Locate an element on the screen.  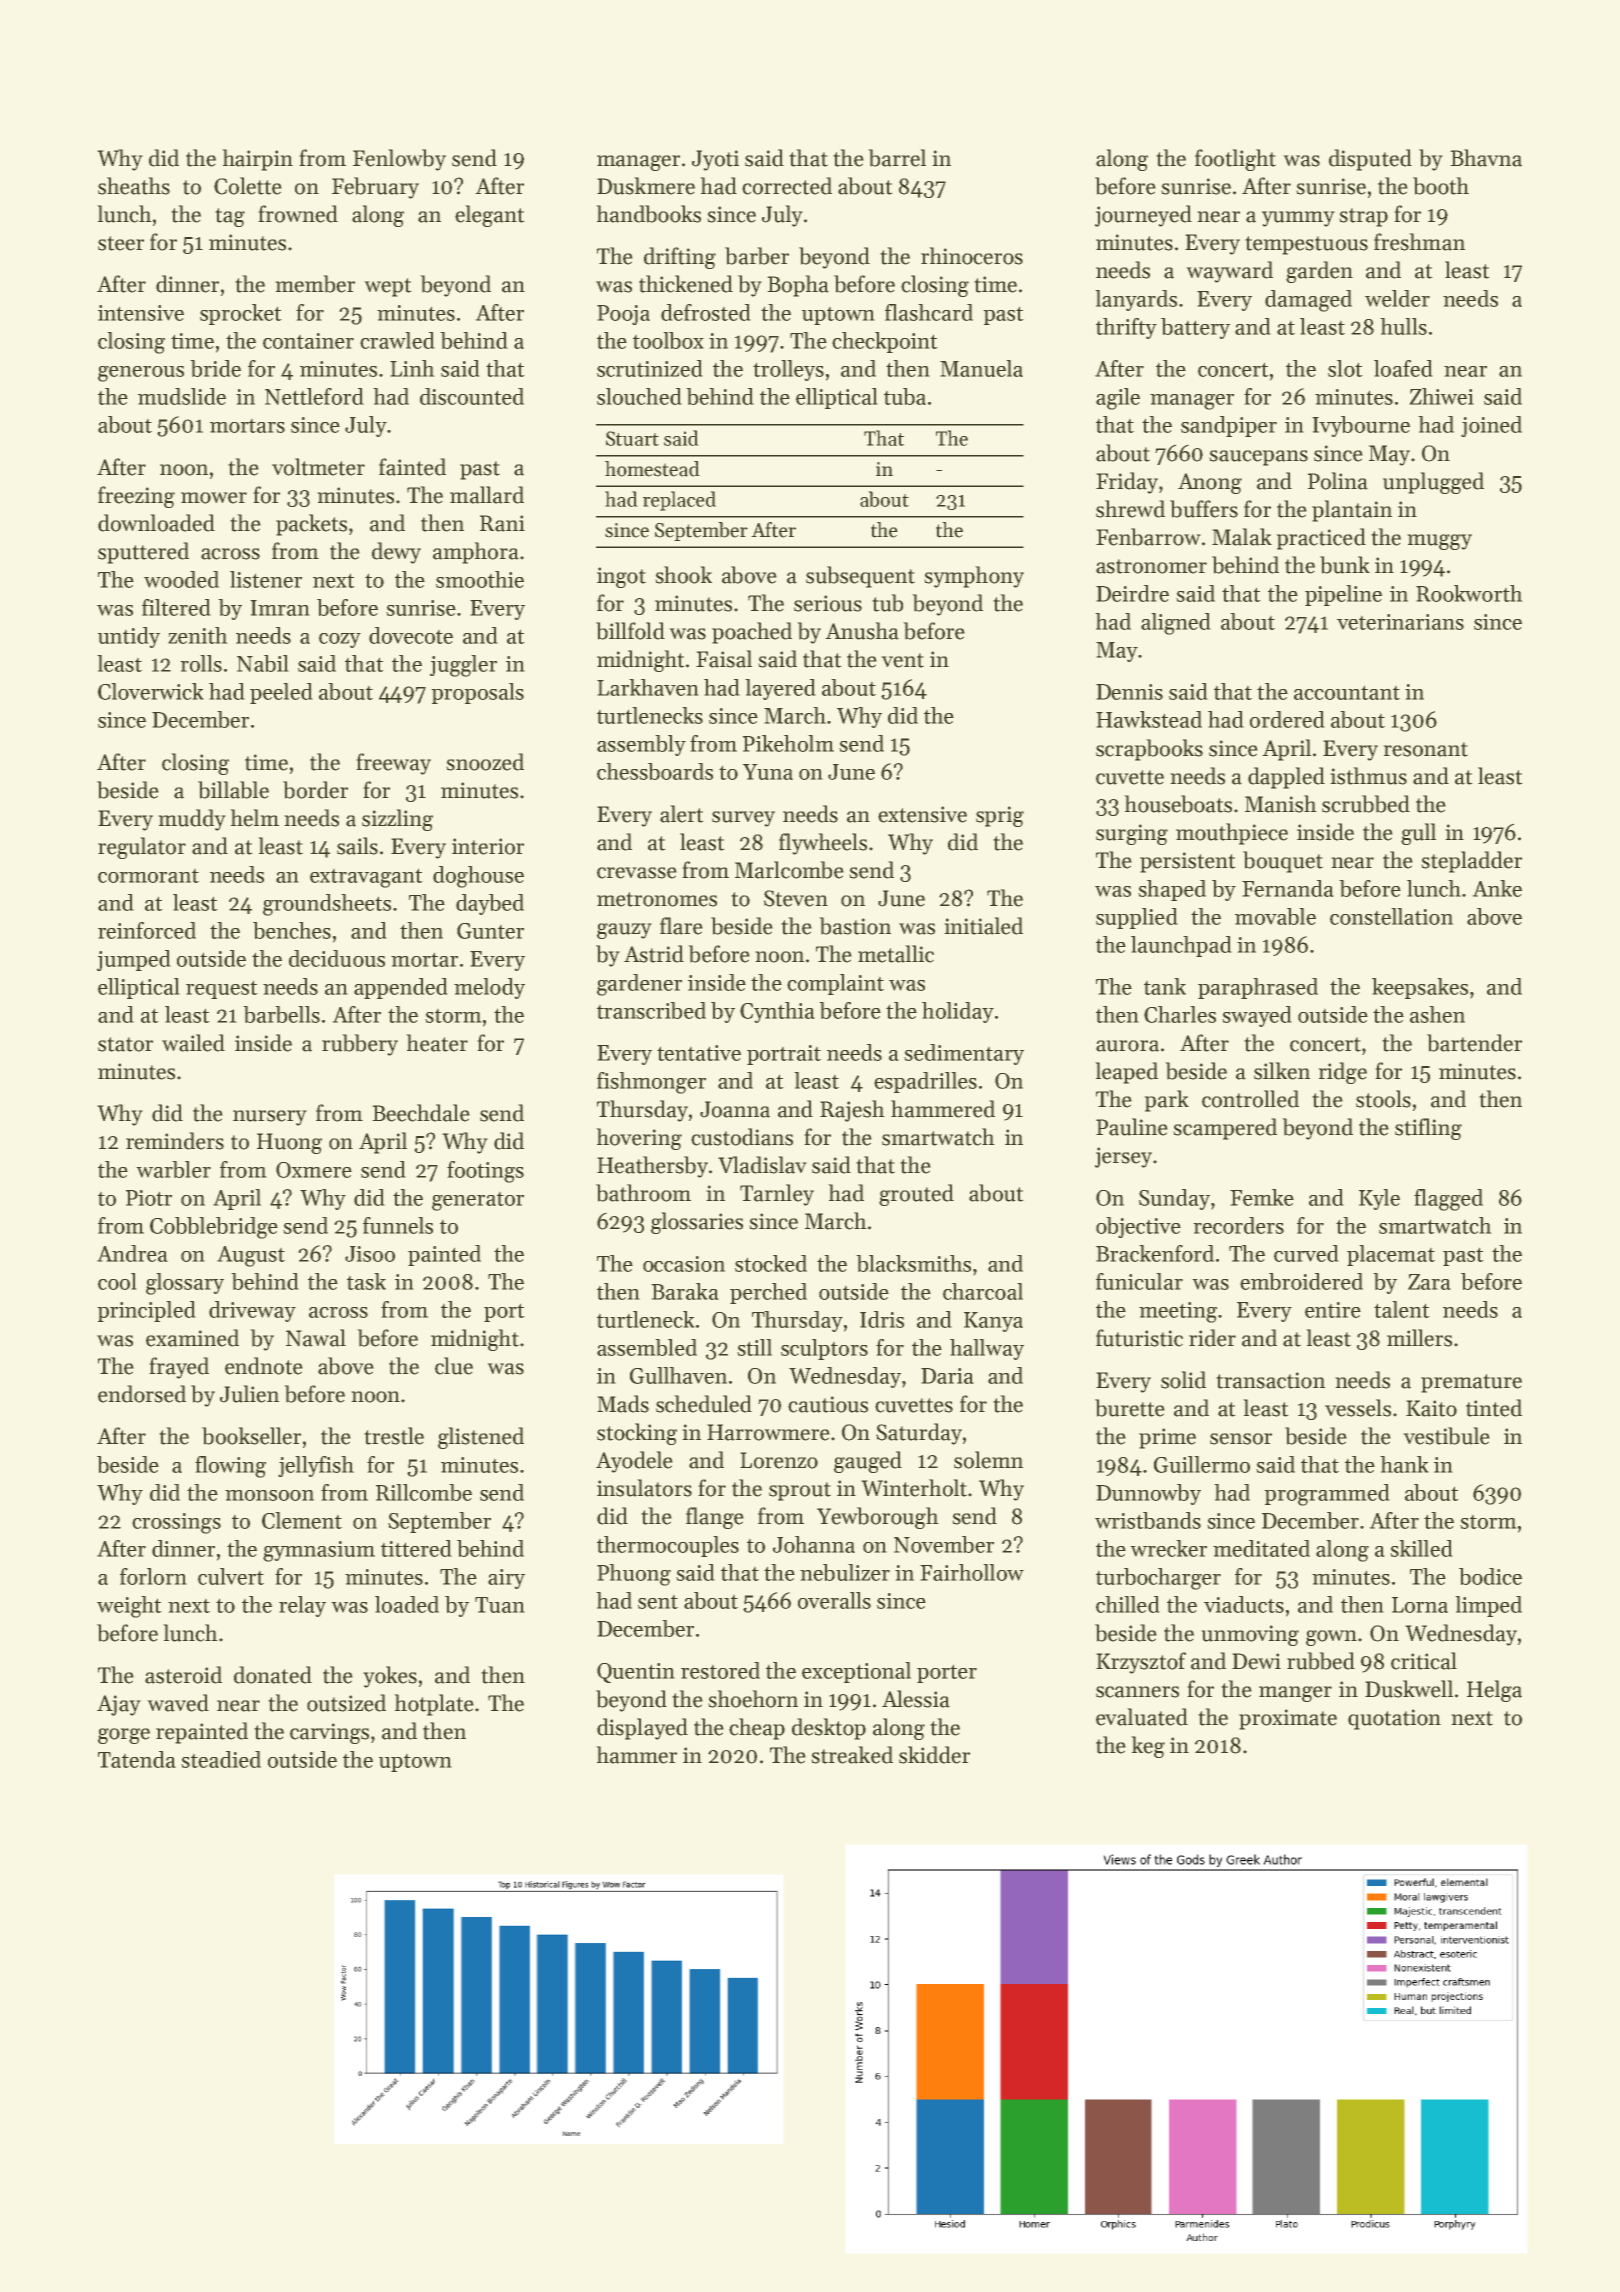
ashen is located at coordinates (1437, 1014).
